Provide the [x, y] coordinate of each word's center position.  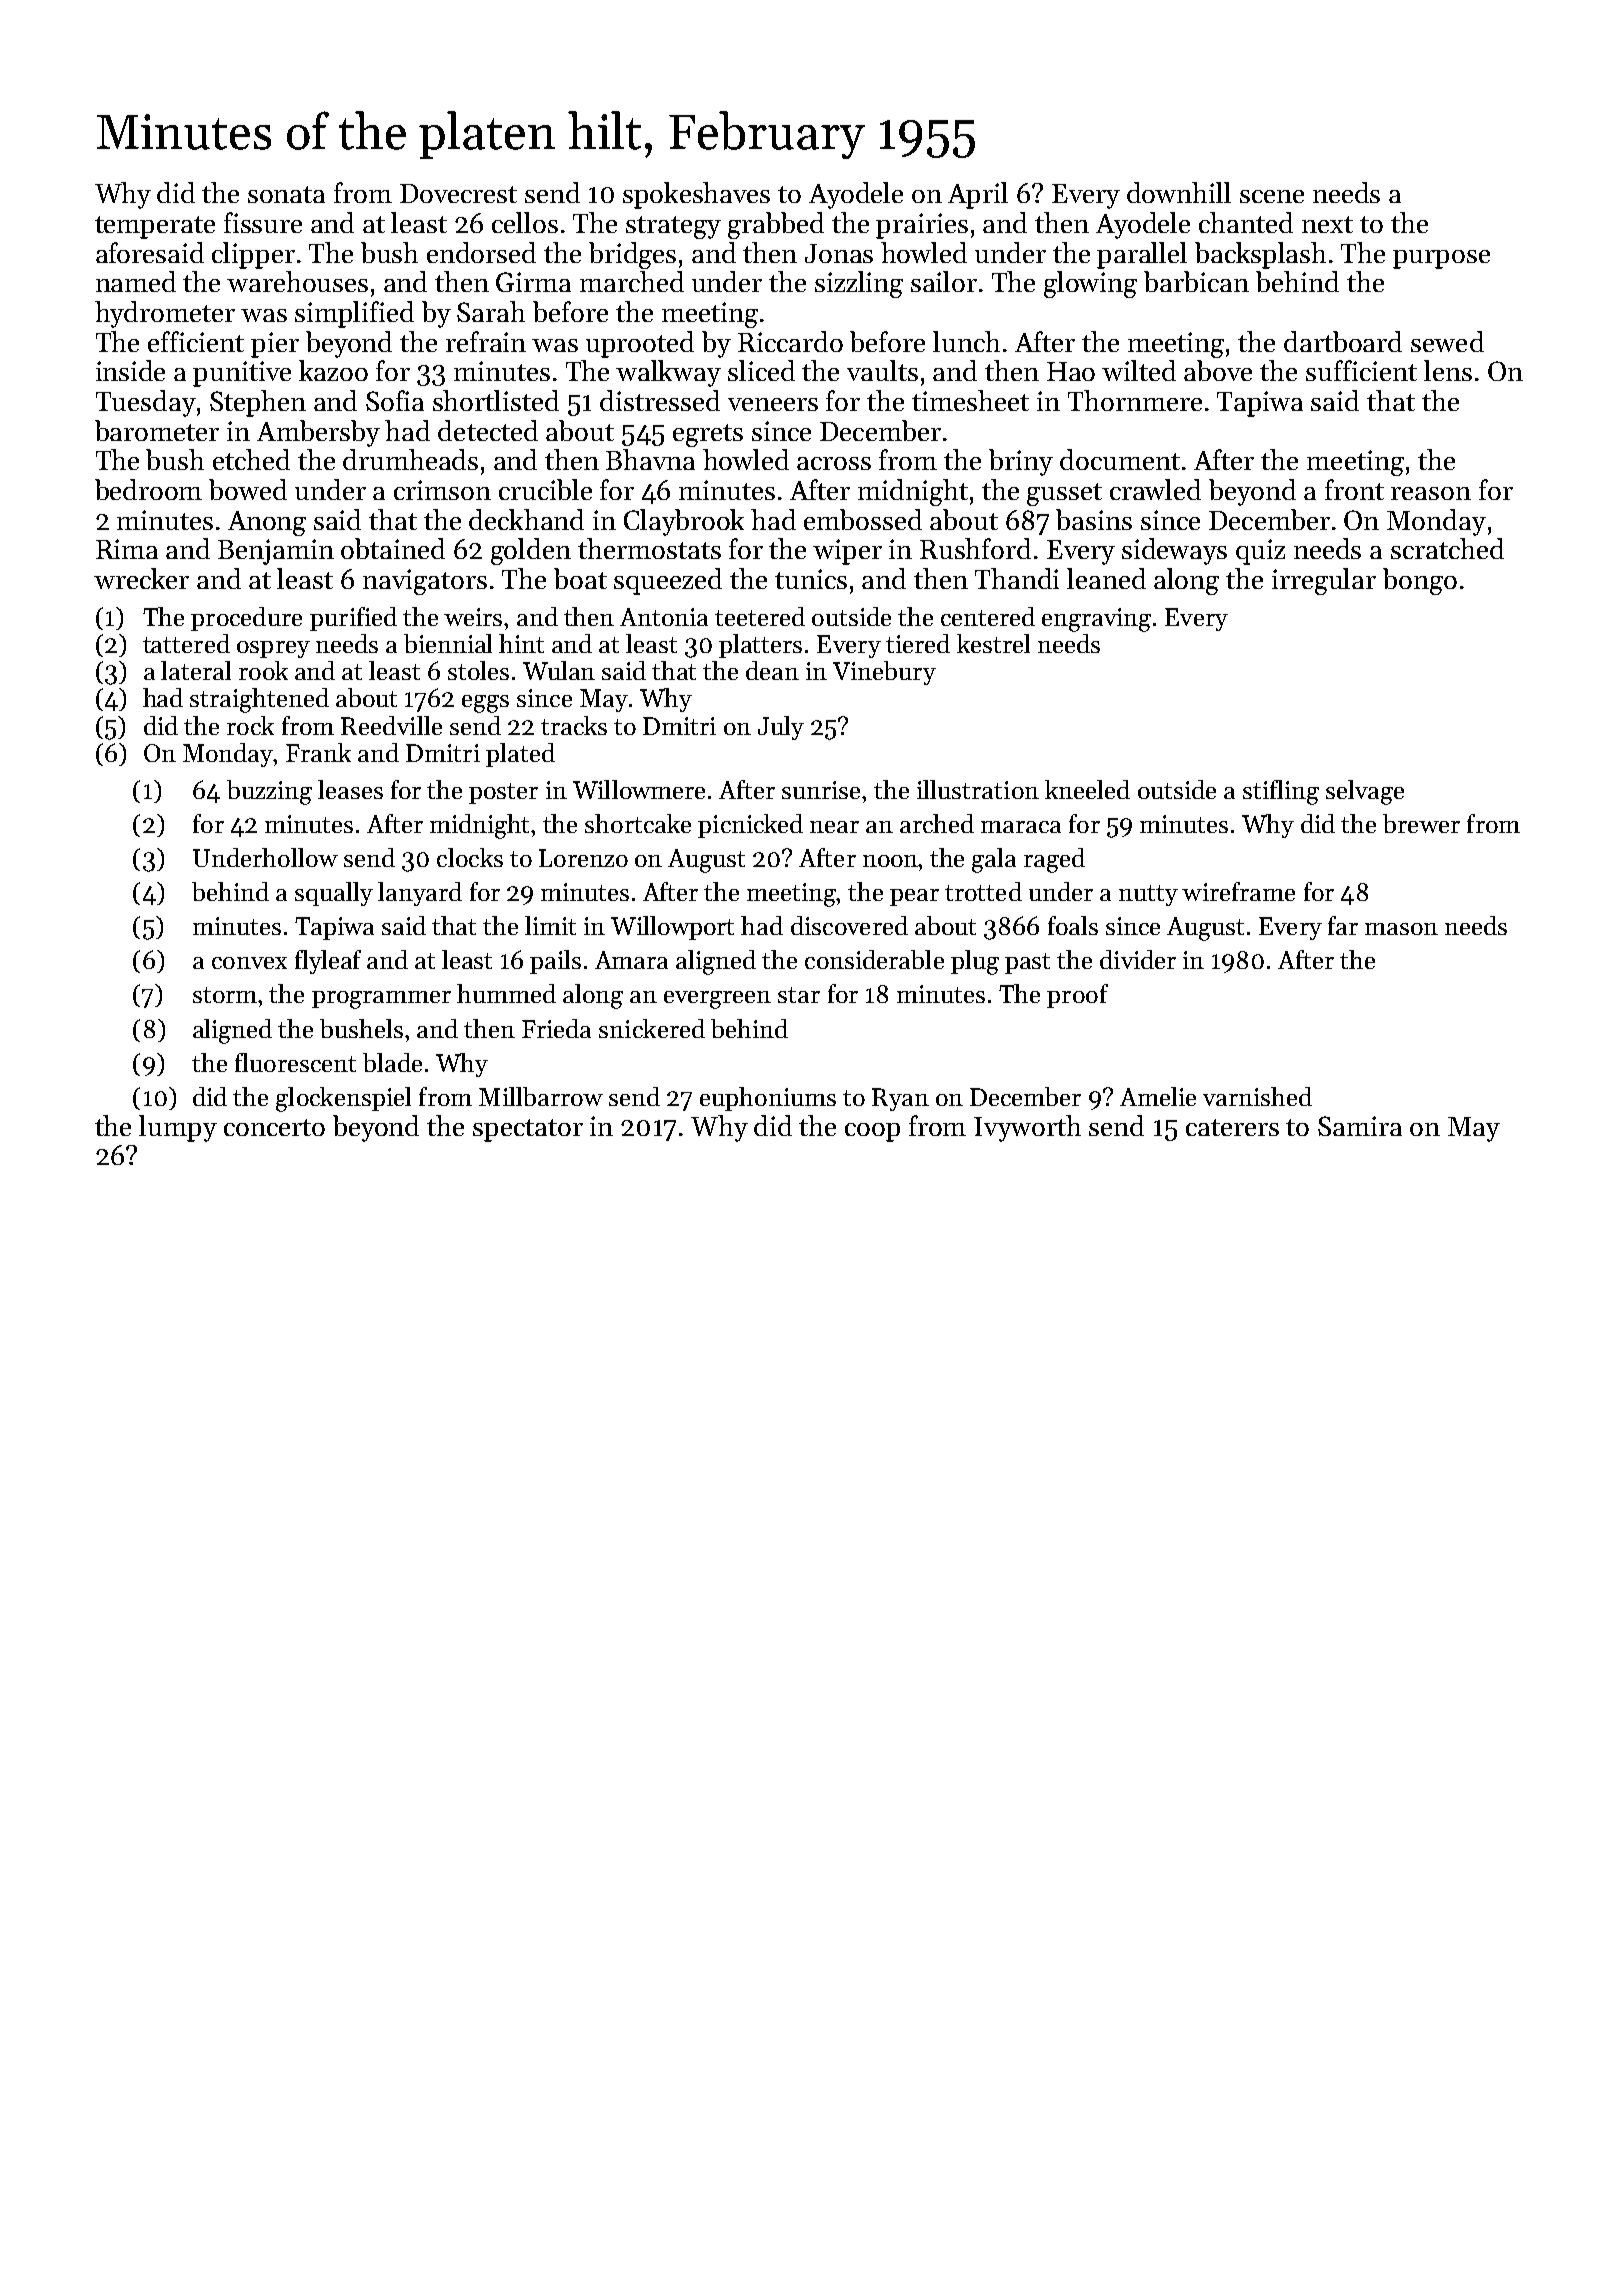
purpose [1441, 259]
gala [994, 860]
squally [334, 894]
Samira [1360, 1126]
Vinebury [884, 673]
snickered [652, 1028]
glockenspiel [343, 1099]
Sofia [395, 400]
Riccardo [790, 341]
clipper [253, 255]
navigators [425, 582]
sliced [761, 370]
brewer [1421, 823]
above [1218, 370]
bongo [1420, 581]
